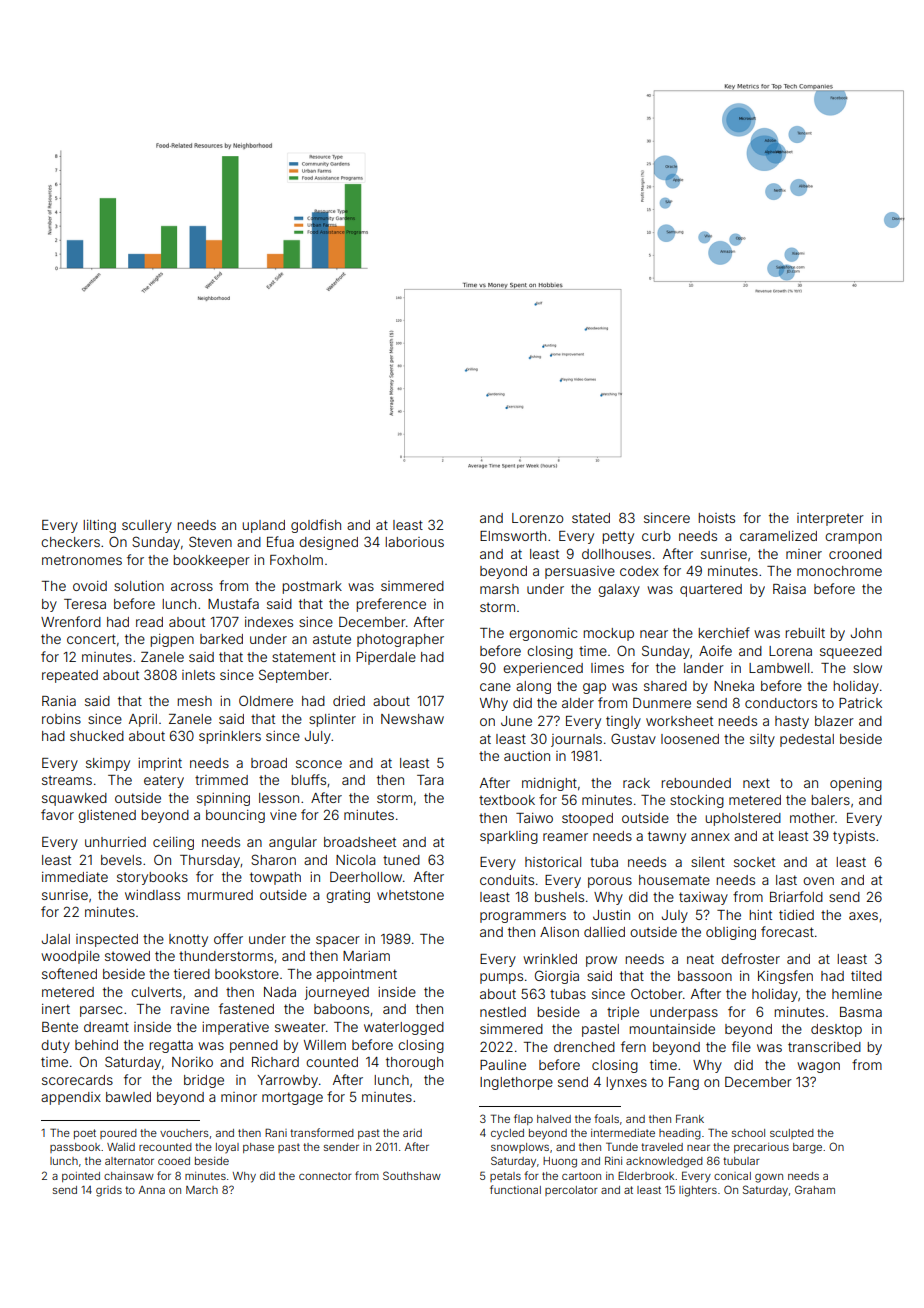 This page has width=924, height=1308. Describe the element at coordinates (538, 518) in the page. I see `Lorenzo` at that location.
